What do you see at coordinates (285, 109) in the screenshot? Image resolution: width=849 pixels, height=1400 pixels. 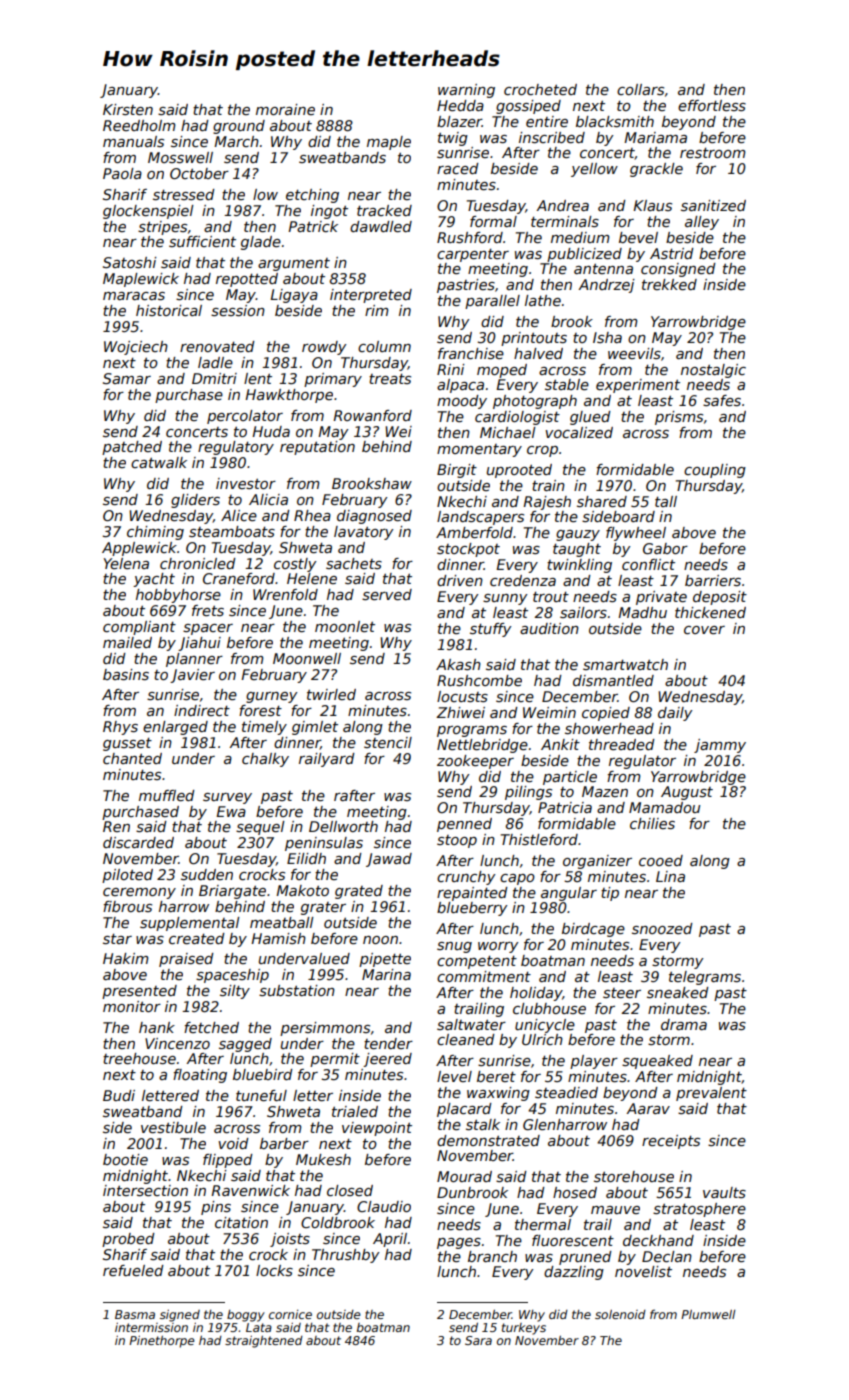 I see `moraine` at bounding box center [285, 109].
